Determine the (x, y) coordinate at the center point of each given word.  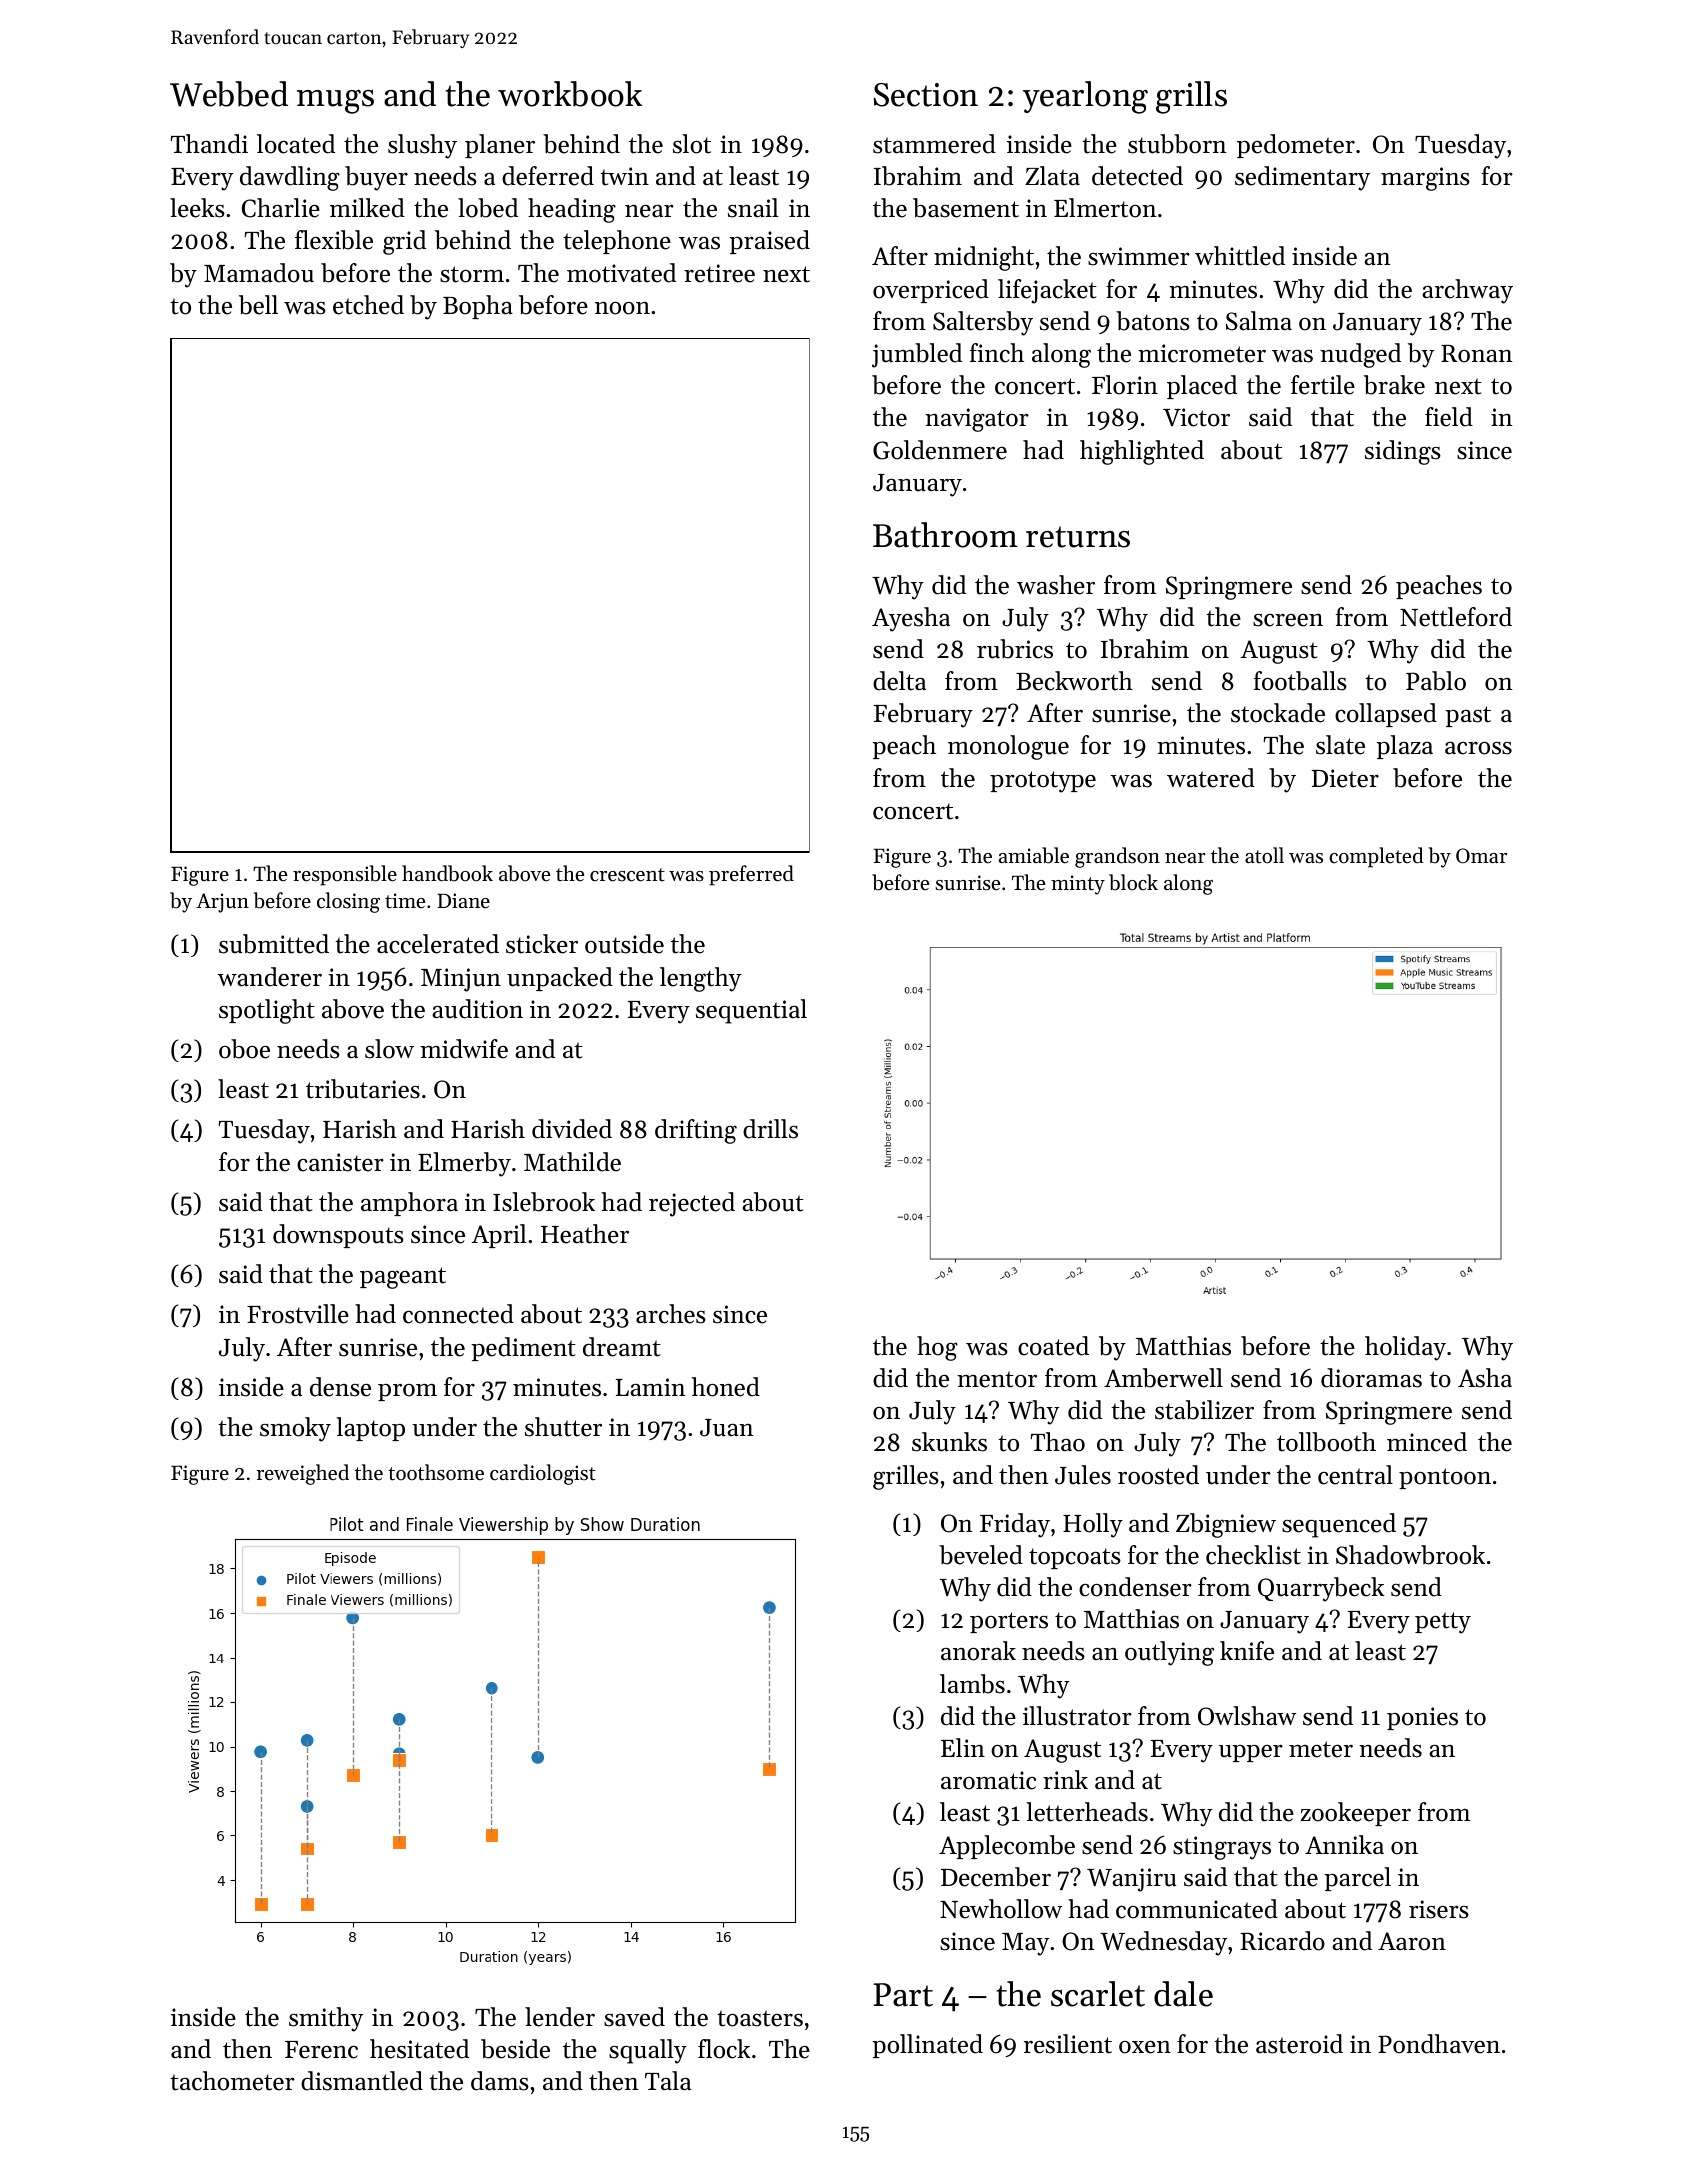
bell (258, 305)
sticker (542, 944)
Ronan (1476, 354)
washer (1056, 585)
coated (1053, 1346)
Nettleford (1456, 617)
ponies (1422, 1718)
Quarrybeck (1321, 1589)
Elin (963, 1747)
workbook (570, 94)
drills (770, 1129)
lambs (972, 1684)
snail (753, 208)
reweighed (302, 1474)
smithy (326, 2019)
